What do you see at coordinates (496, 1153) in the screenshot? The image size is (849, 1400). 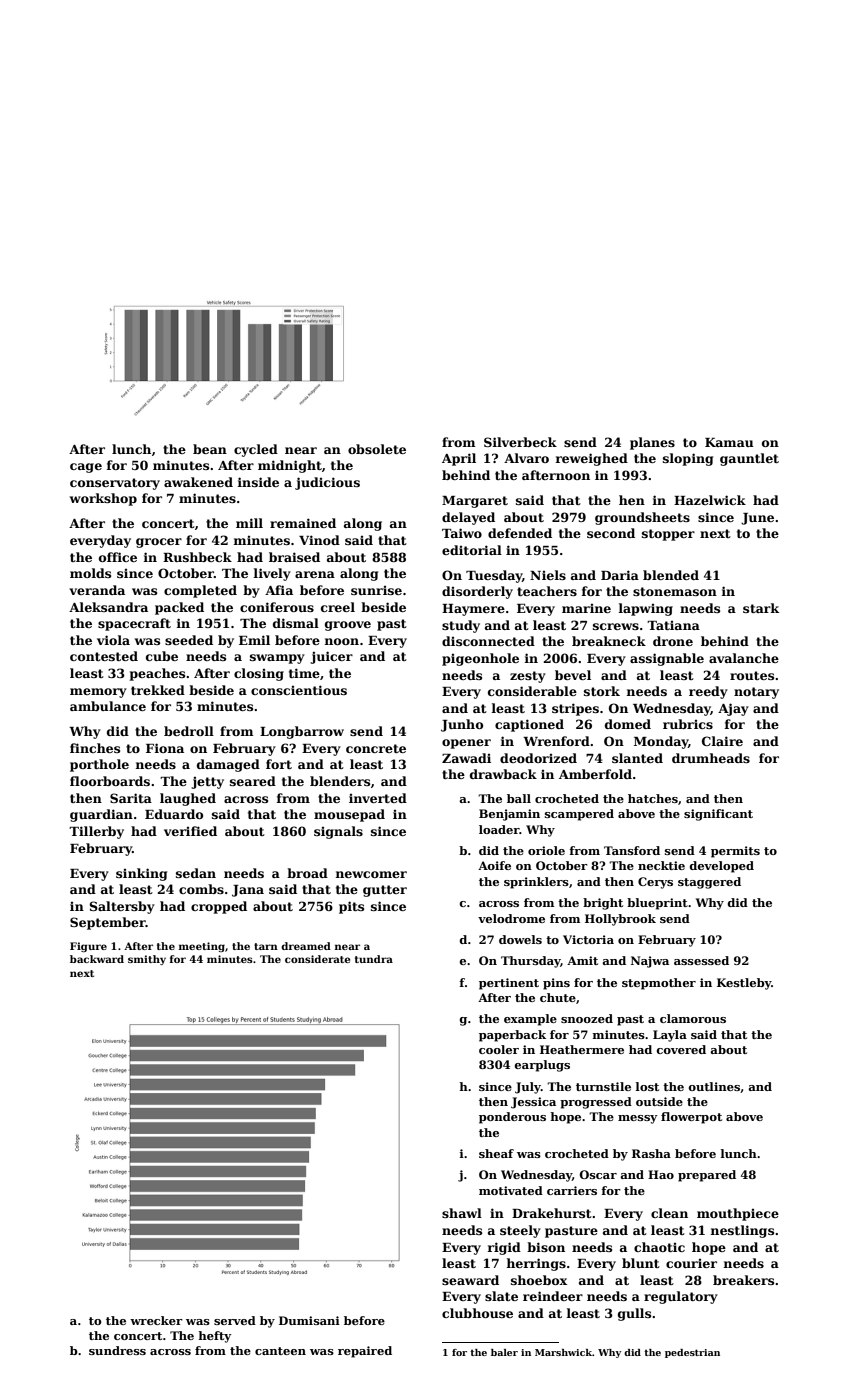 I see `sheaf` at bounding box center [496, 1153].
